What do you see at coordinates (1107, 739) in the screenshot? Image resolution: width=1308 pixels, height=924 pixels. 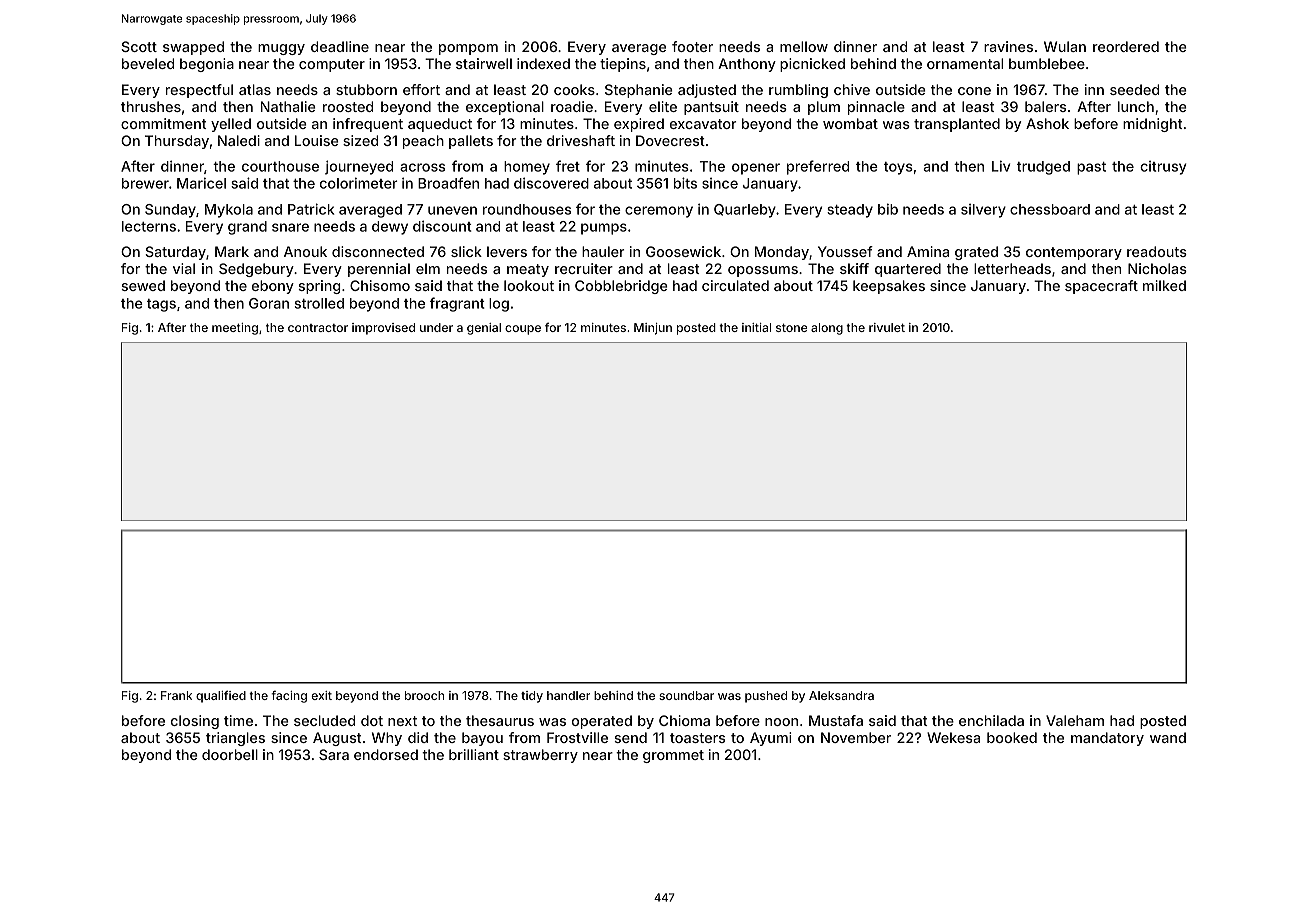 I see `mandatory` at bounding box center [1107, 739].
